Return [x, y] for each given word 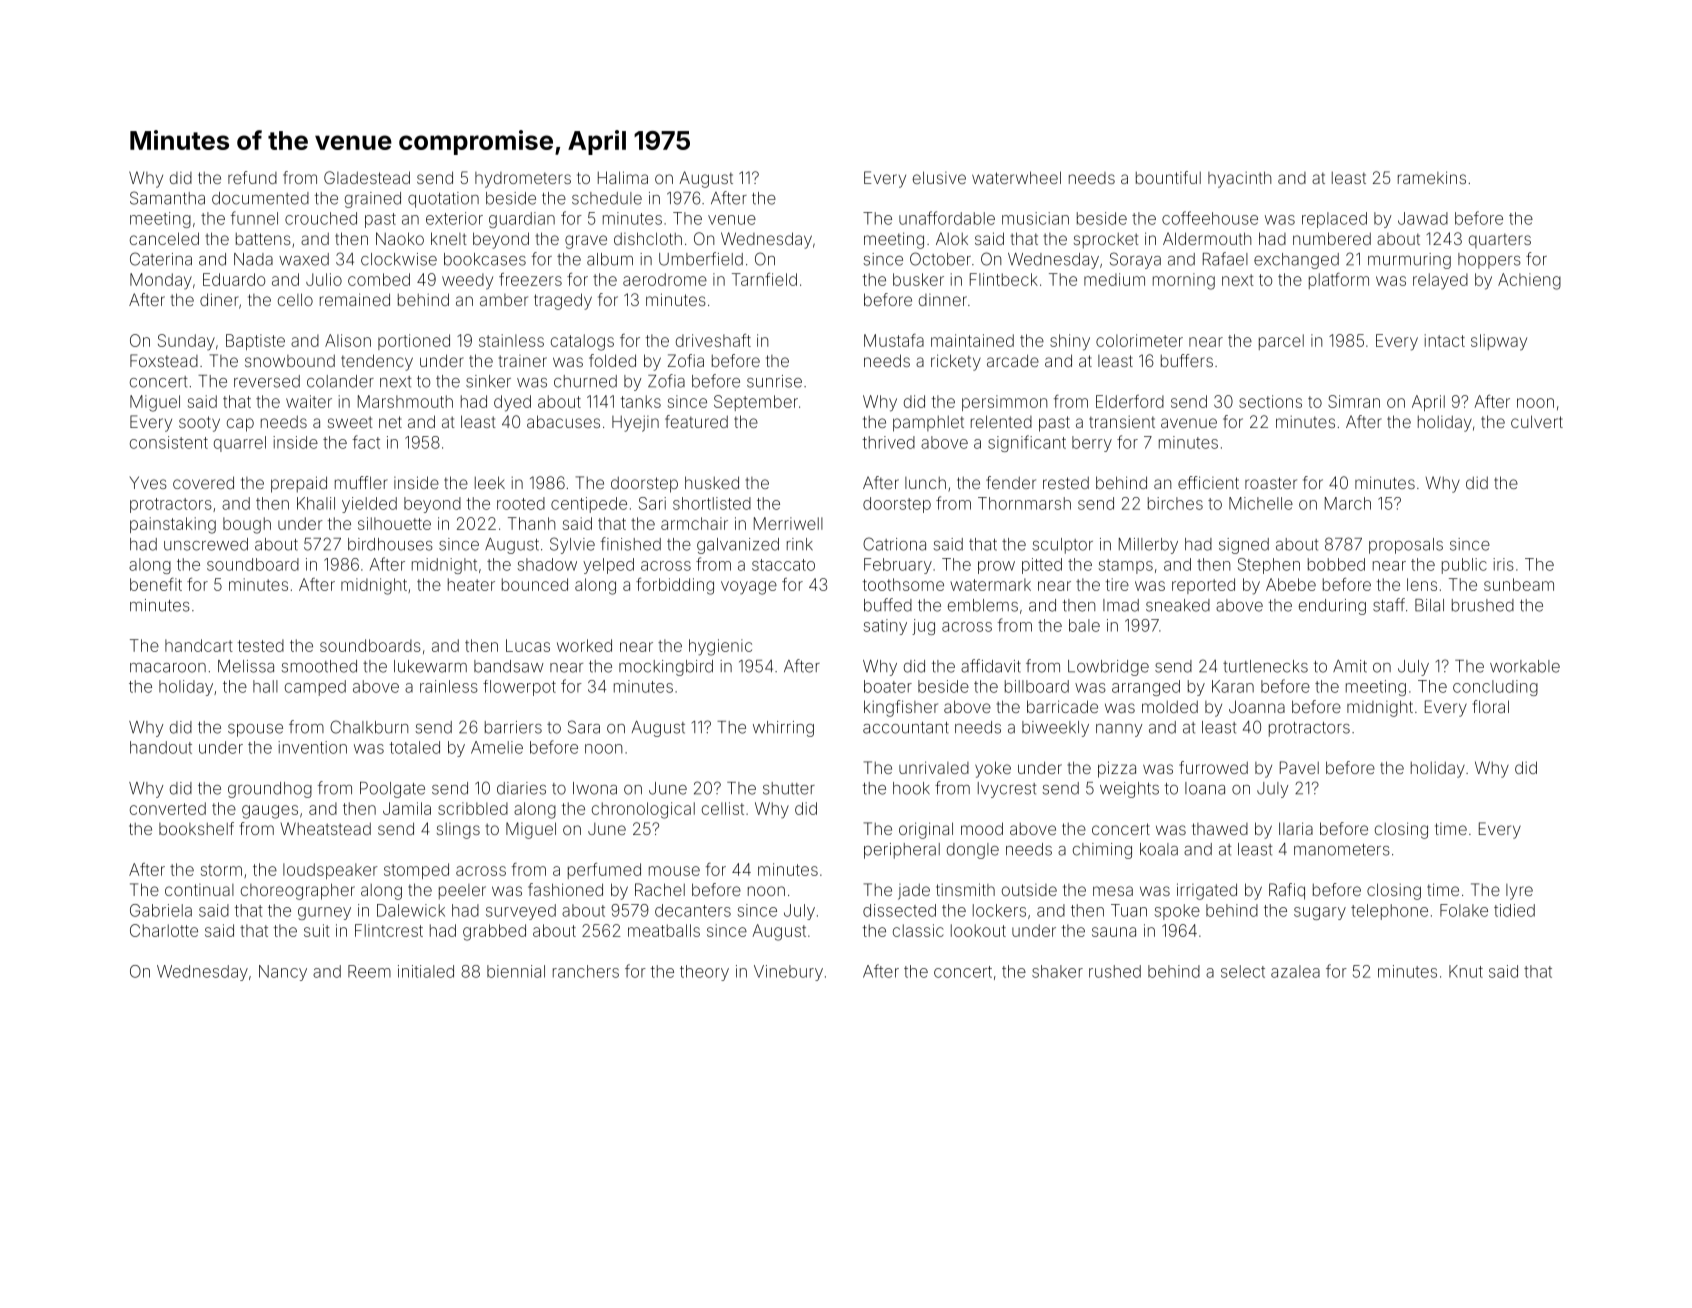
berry [1092, 444]
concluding [1495, 688]
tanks [641, 401]
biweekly [1055, 729]
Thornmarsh [1024, 503]
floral [1491, 706]
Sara [584, 727]
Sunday [186, 342]
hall [265, 686]
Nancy [283, 973]
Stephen [1269, 566]
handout [161, 747]
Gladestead [367, 177]
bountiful [1168, 177]
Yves [148, 482]
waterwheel [1016, 177]
